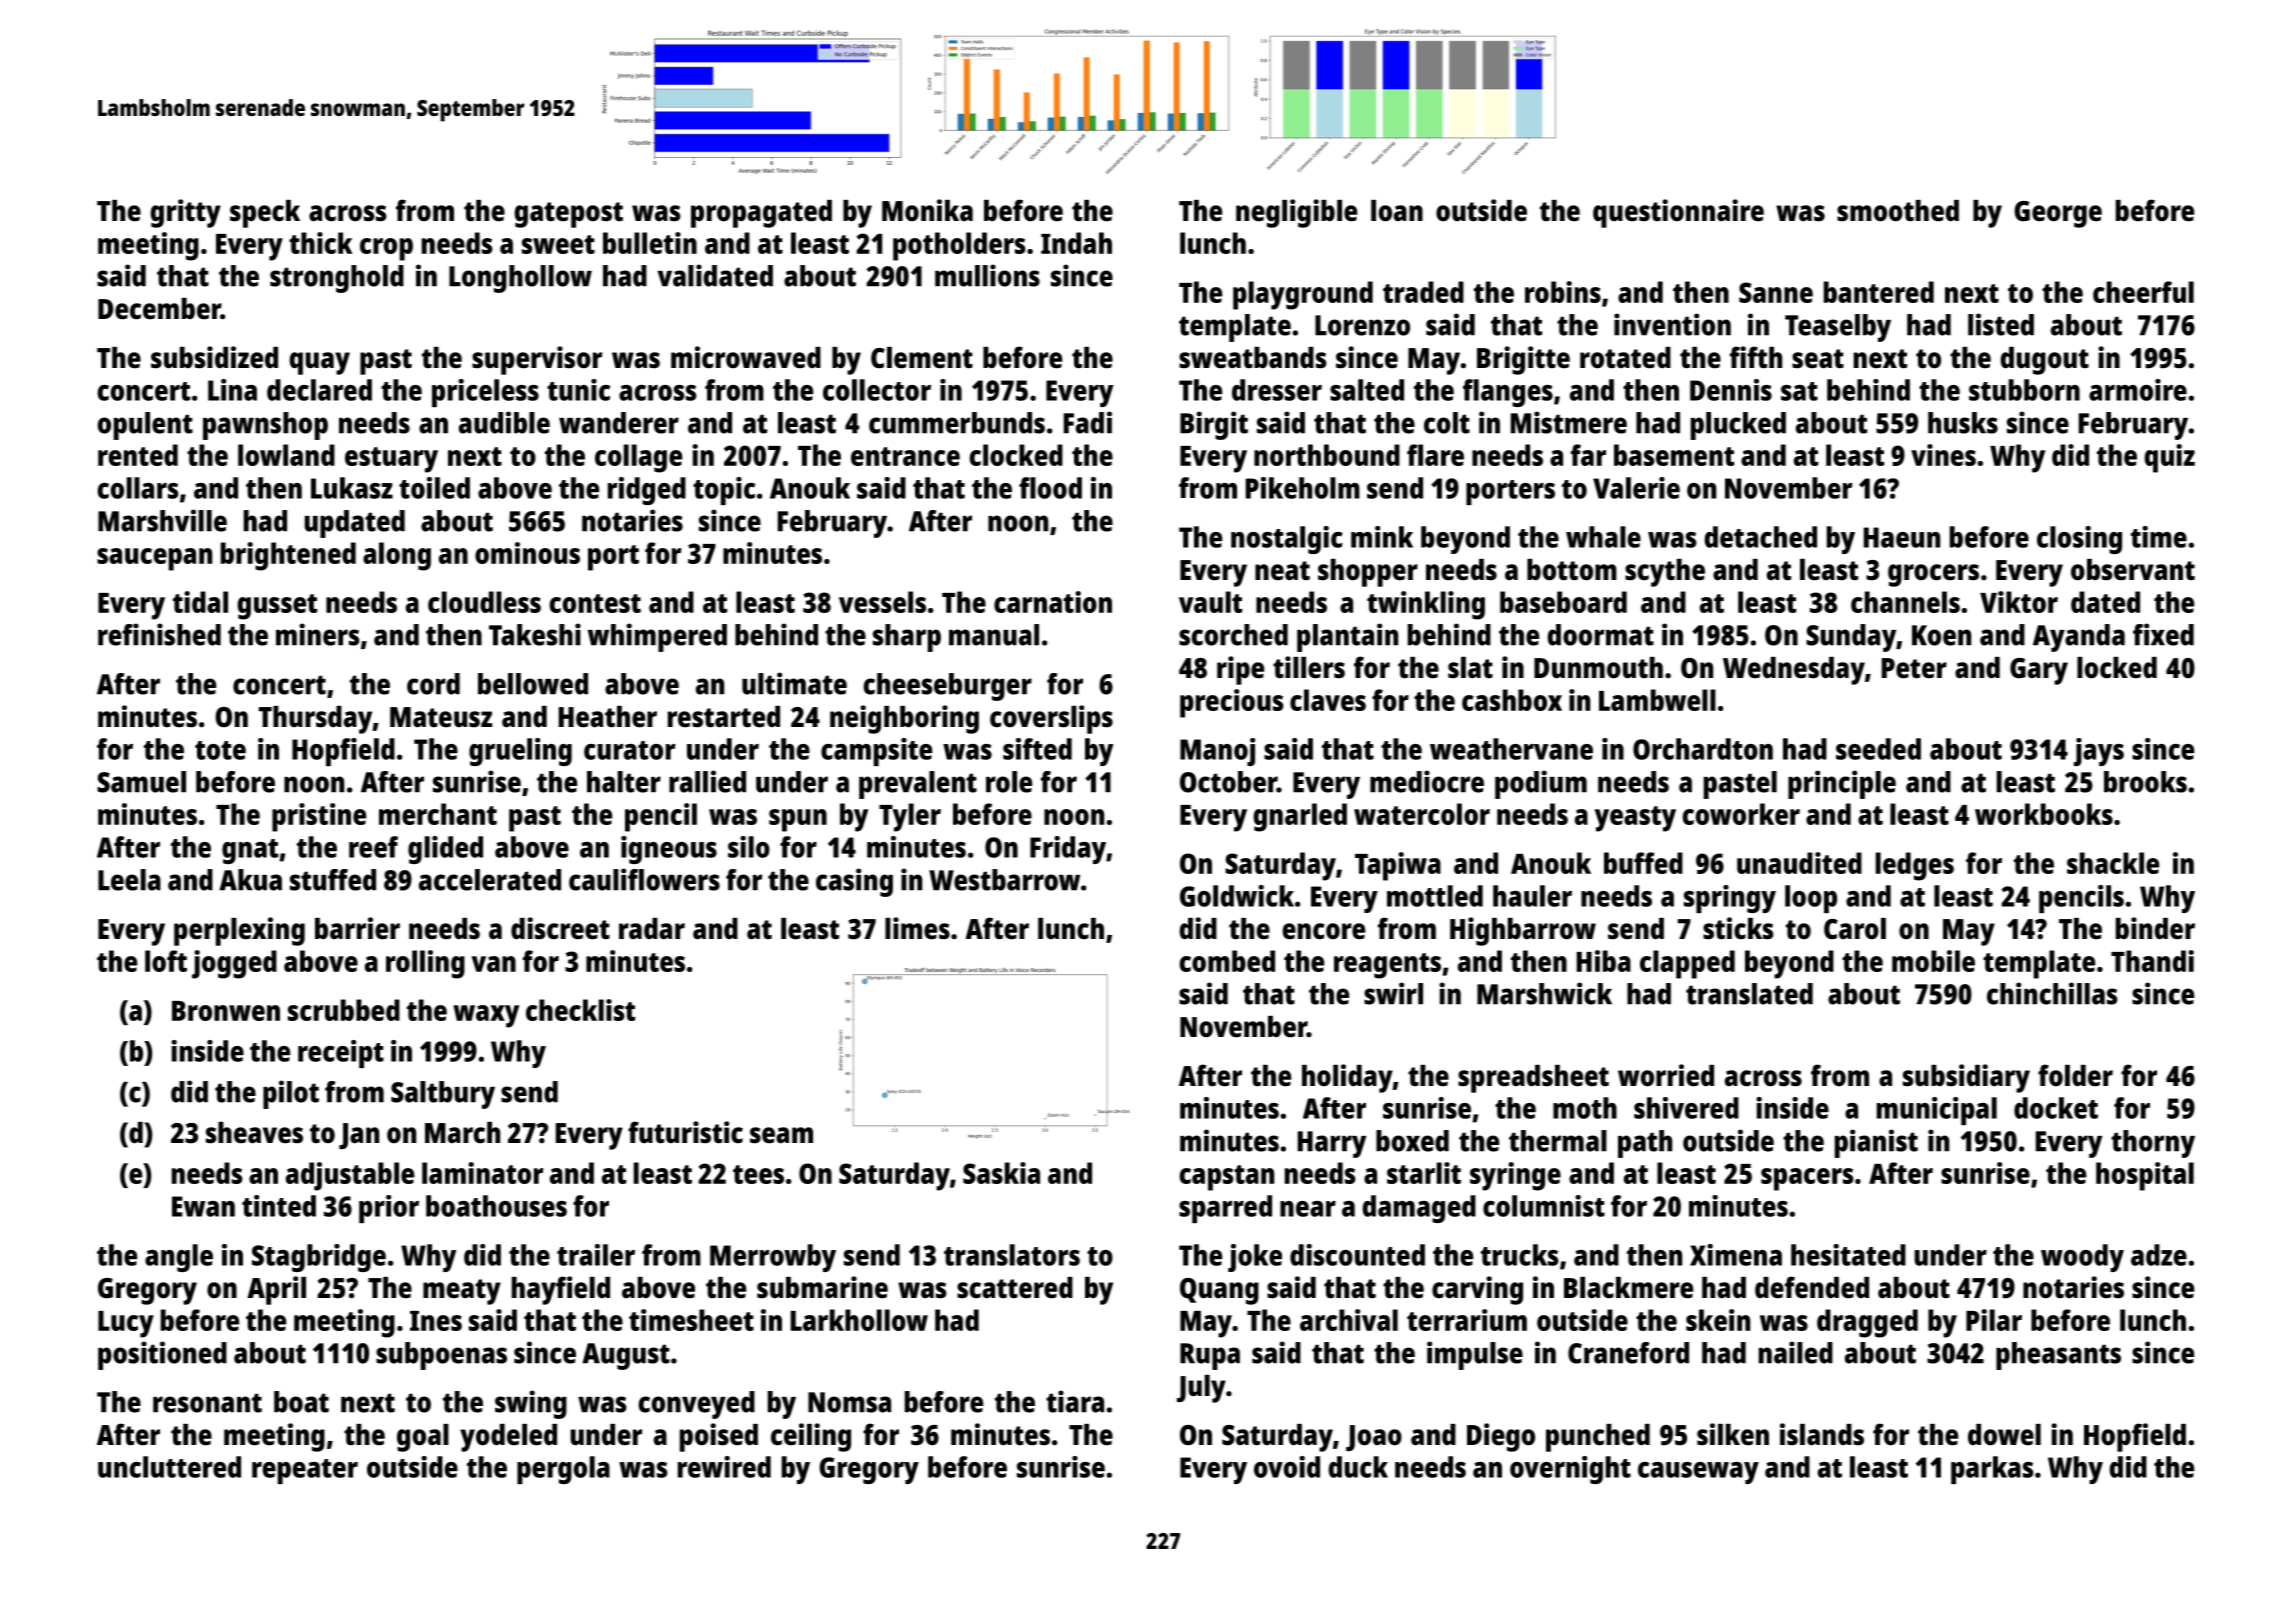  I want to click on principle, so click(1842, 784).
